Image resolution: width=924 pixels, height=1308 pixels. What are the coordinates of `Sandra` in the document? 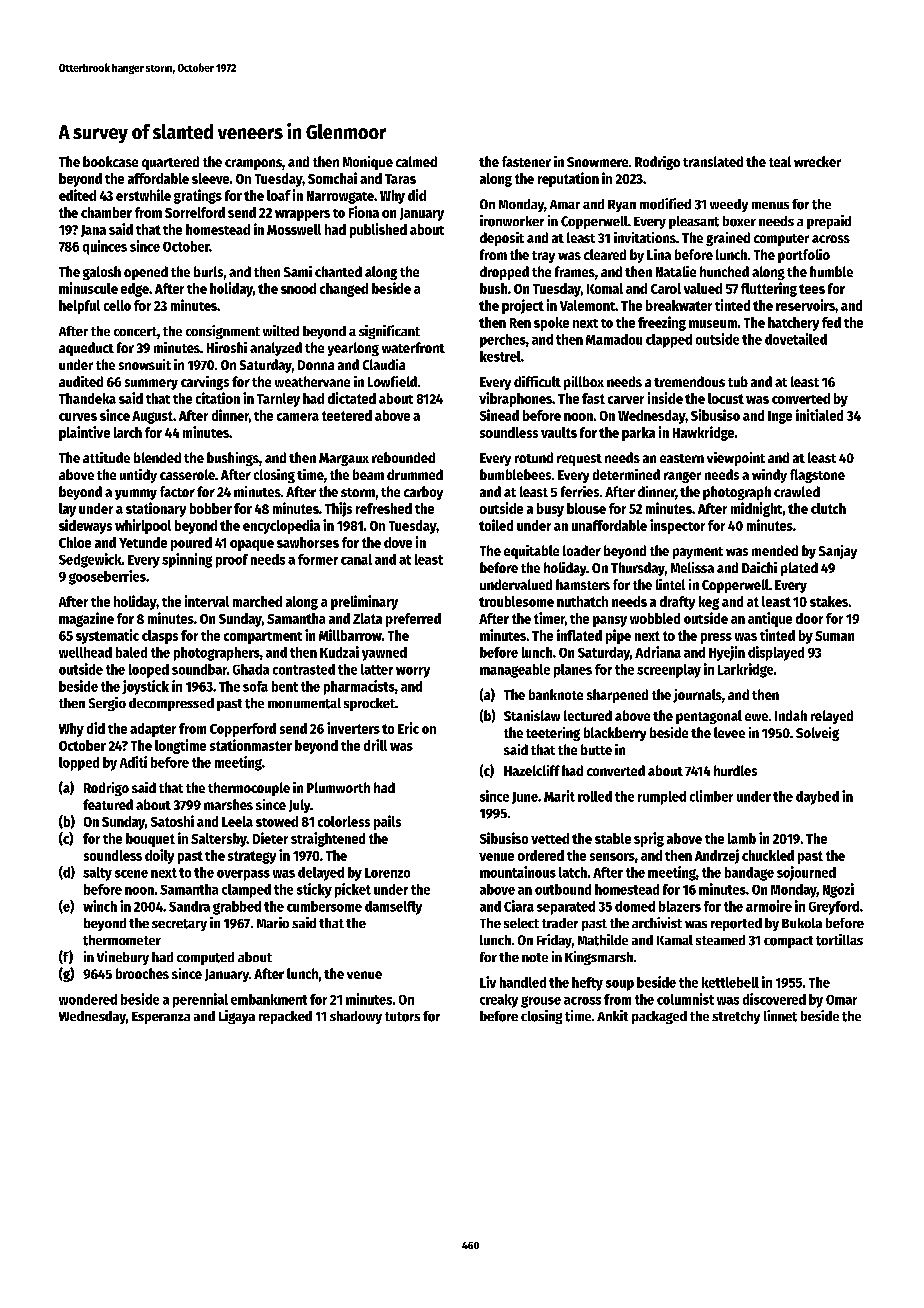 It's located at (189, 906).
